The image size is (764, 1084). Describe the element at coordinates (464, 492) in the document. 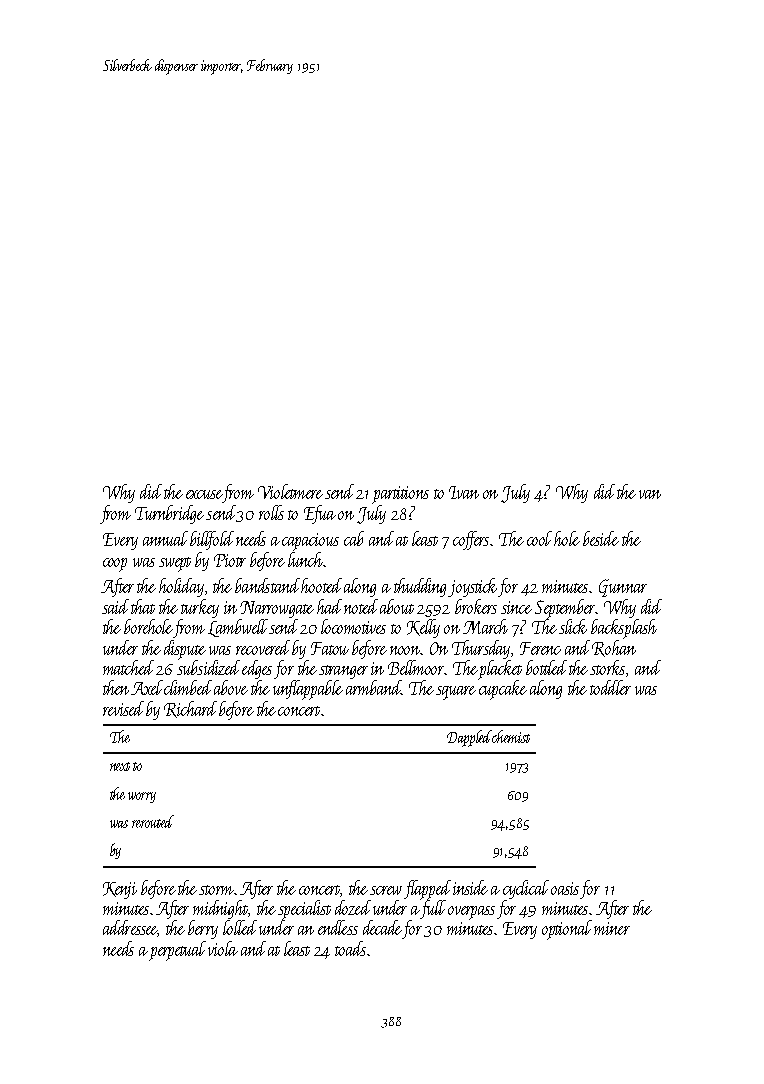

I see `Ivan` at that location.
